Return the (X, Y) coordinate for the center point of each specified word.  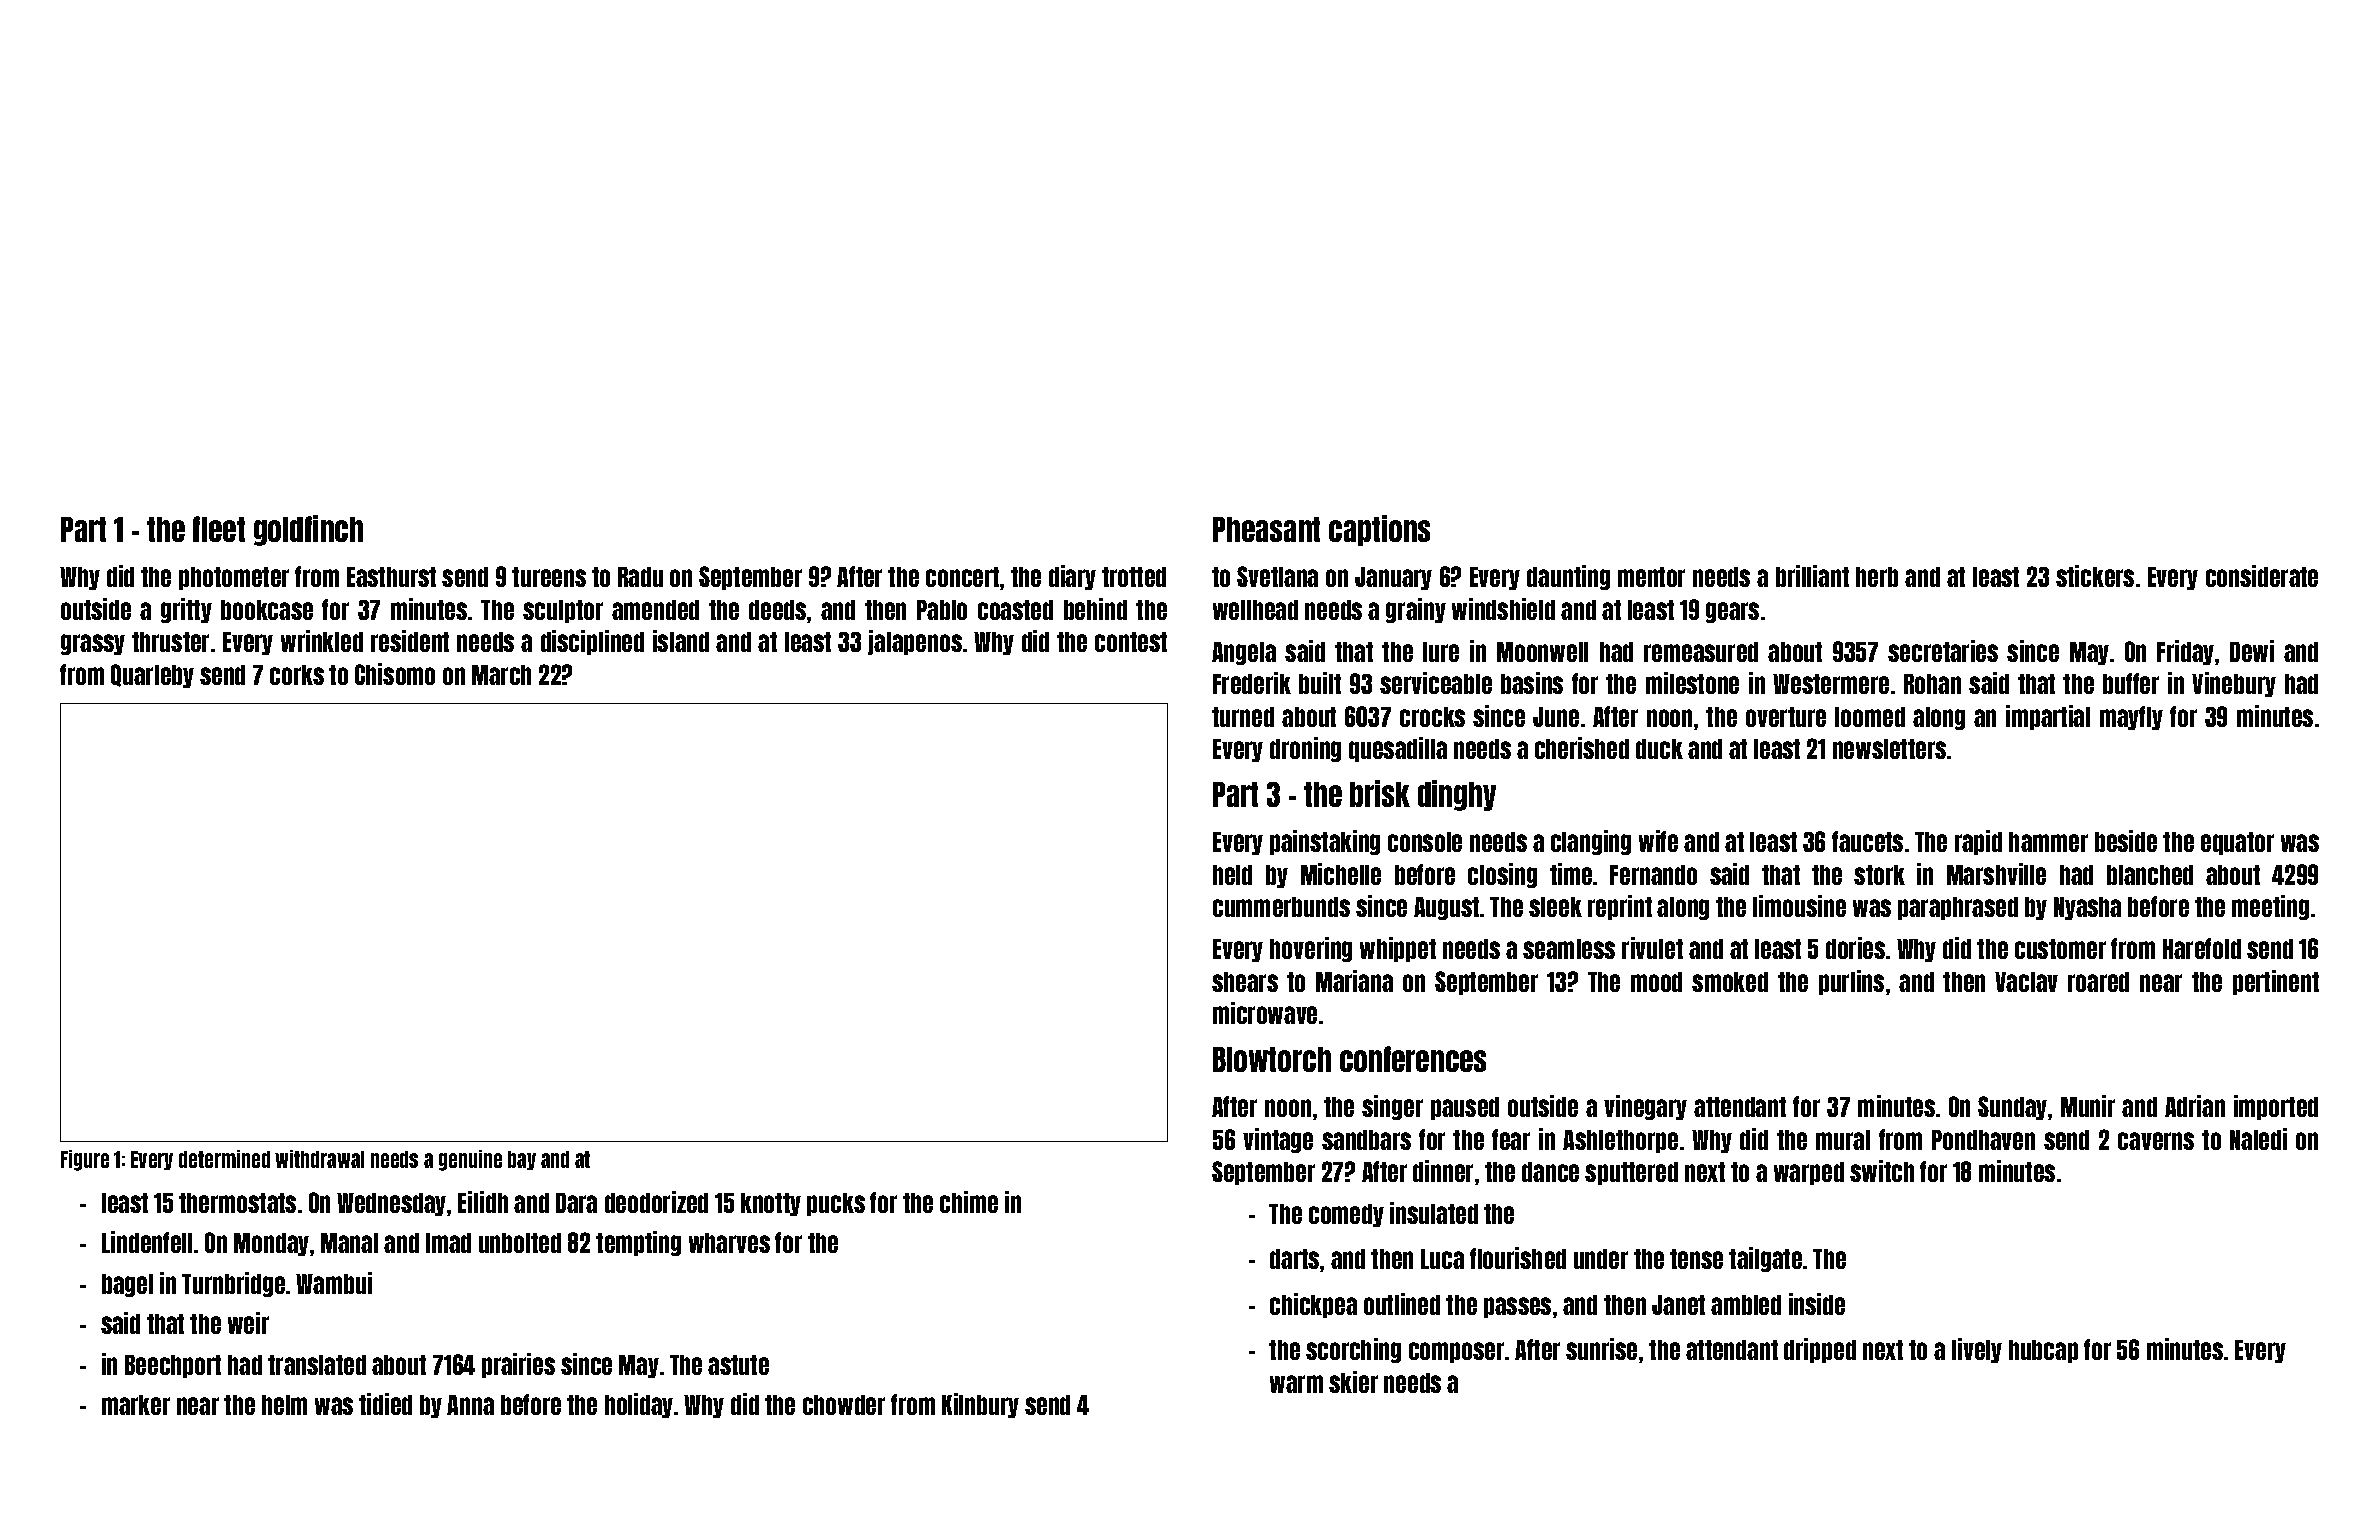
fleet (219, 529)
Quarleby (152, 676)
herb (1877, 577)
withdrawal (319, 1159)
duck (1659, 749)
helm (284, 1405)
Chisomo (395, 674)
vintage (1278, 1140)
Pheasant (1266, 529)
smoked (1730, 982)
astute (738, 1365)
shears (1245, 982)
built (1320, 683)
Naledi (2258, 1139)
